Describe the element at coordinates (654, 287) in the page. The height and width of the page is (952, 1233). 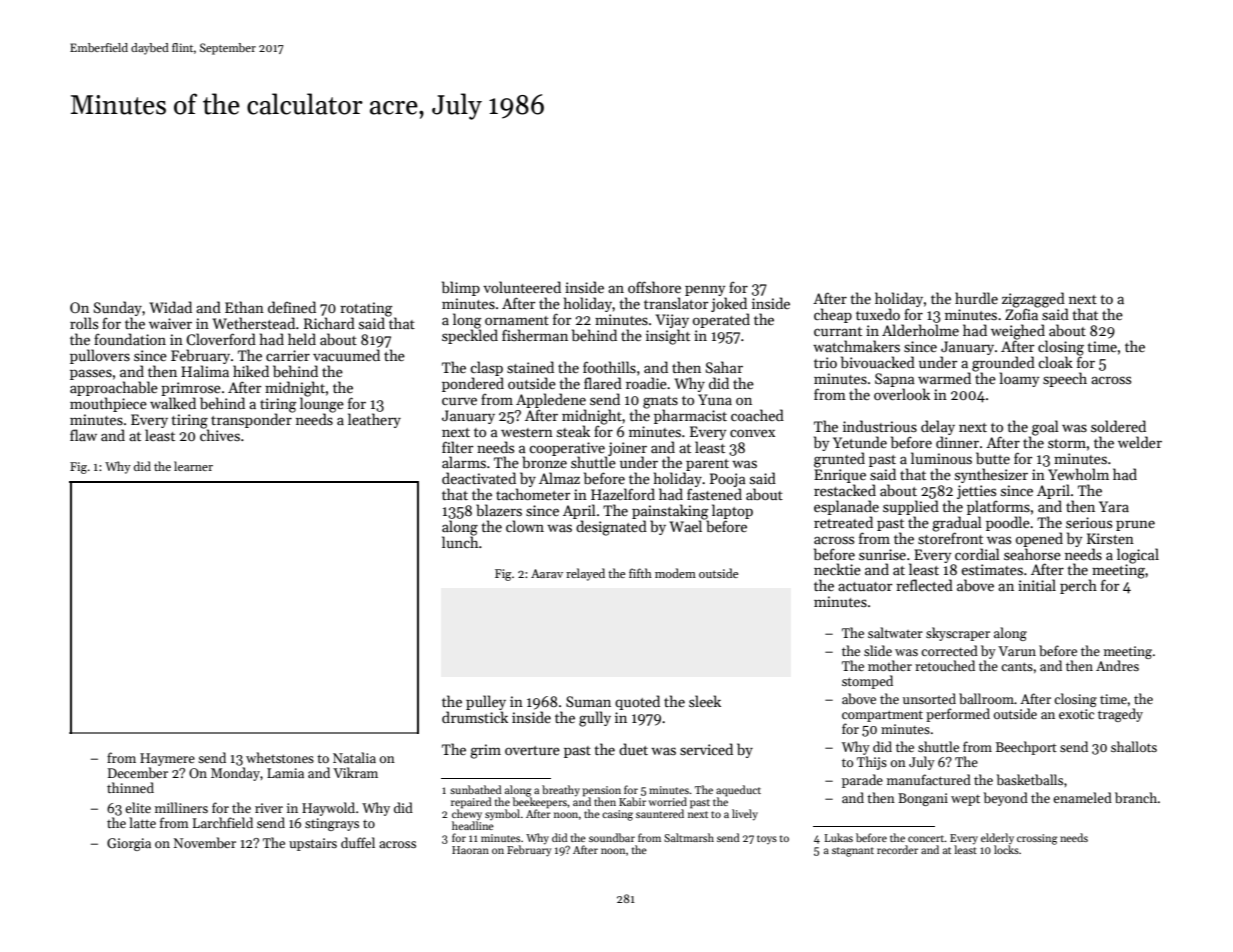
I see `offshore` at that location.
